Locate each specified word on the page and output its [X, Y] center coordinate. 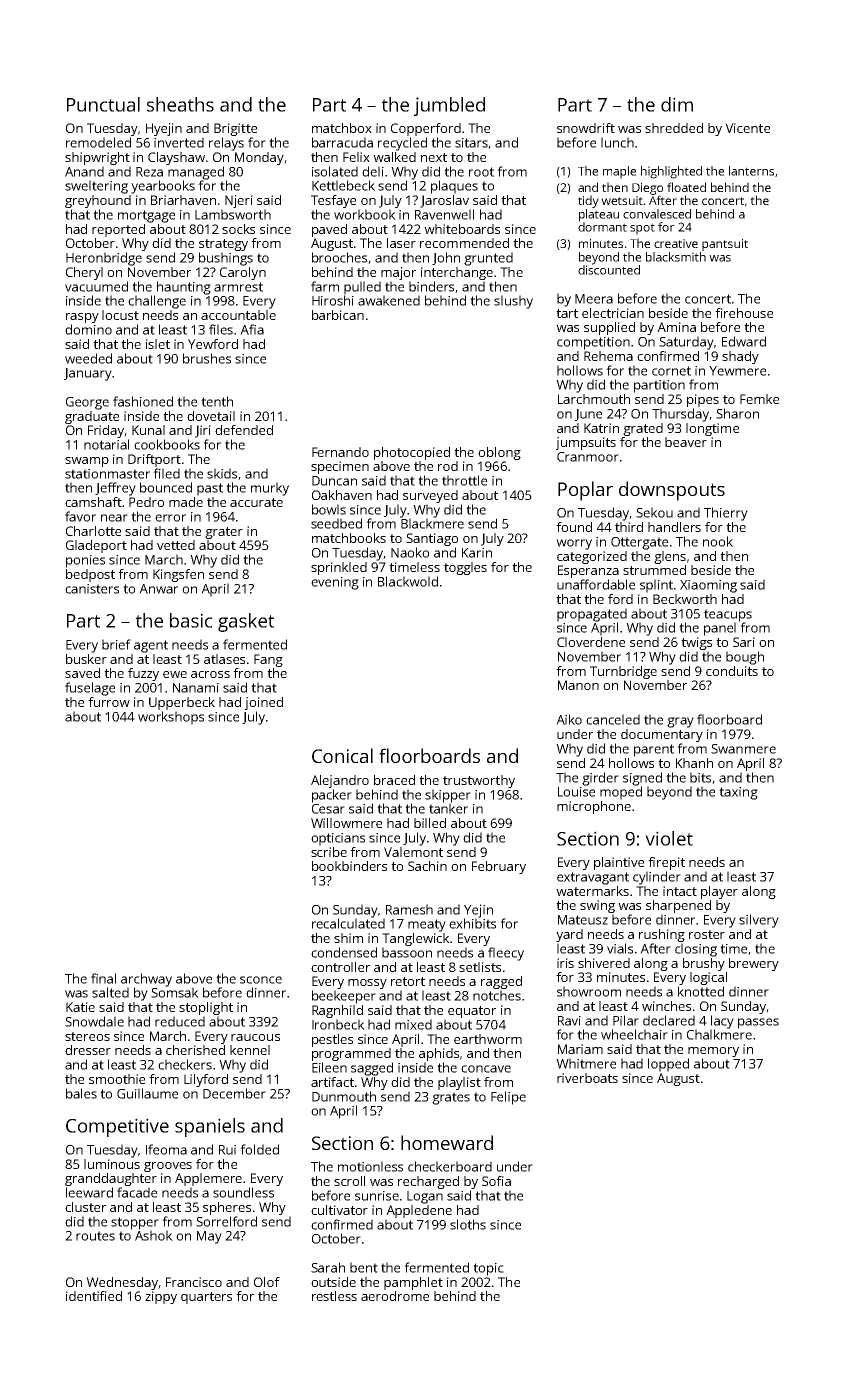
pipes [703, 400]
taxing [738, 793]
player [719, 892]
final [103, 978]
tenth [217, 401]
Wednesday [122, 1283]
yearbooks [163, 187]
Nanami [196, 688]
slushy [513, 302]
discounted [609, 270]
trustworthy [479, 781]
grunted [488, 259]
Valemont [413, 852]
